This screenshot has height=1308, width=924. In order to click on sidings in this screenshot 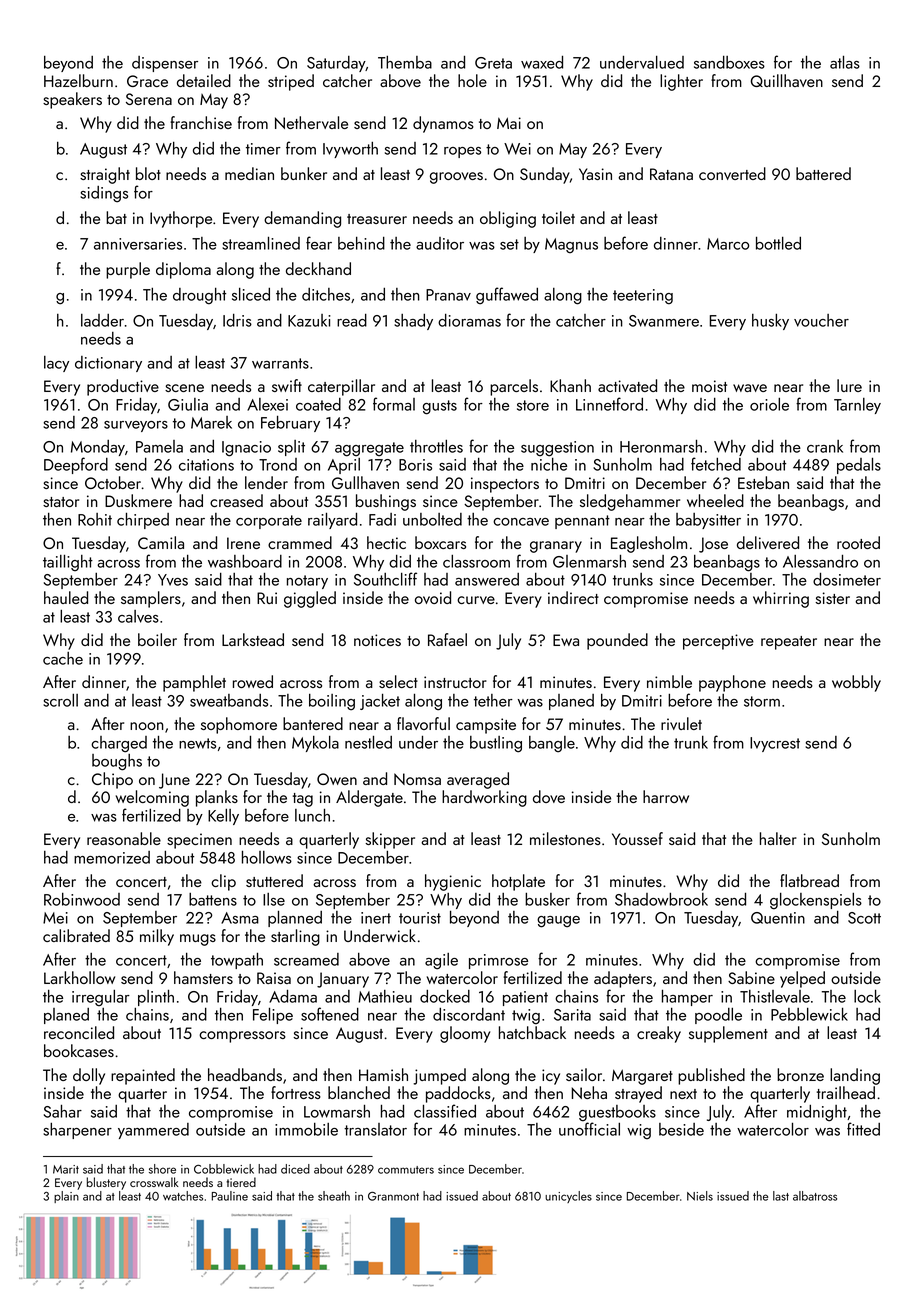, I will do `click(104, 194)`.
